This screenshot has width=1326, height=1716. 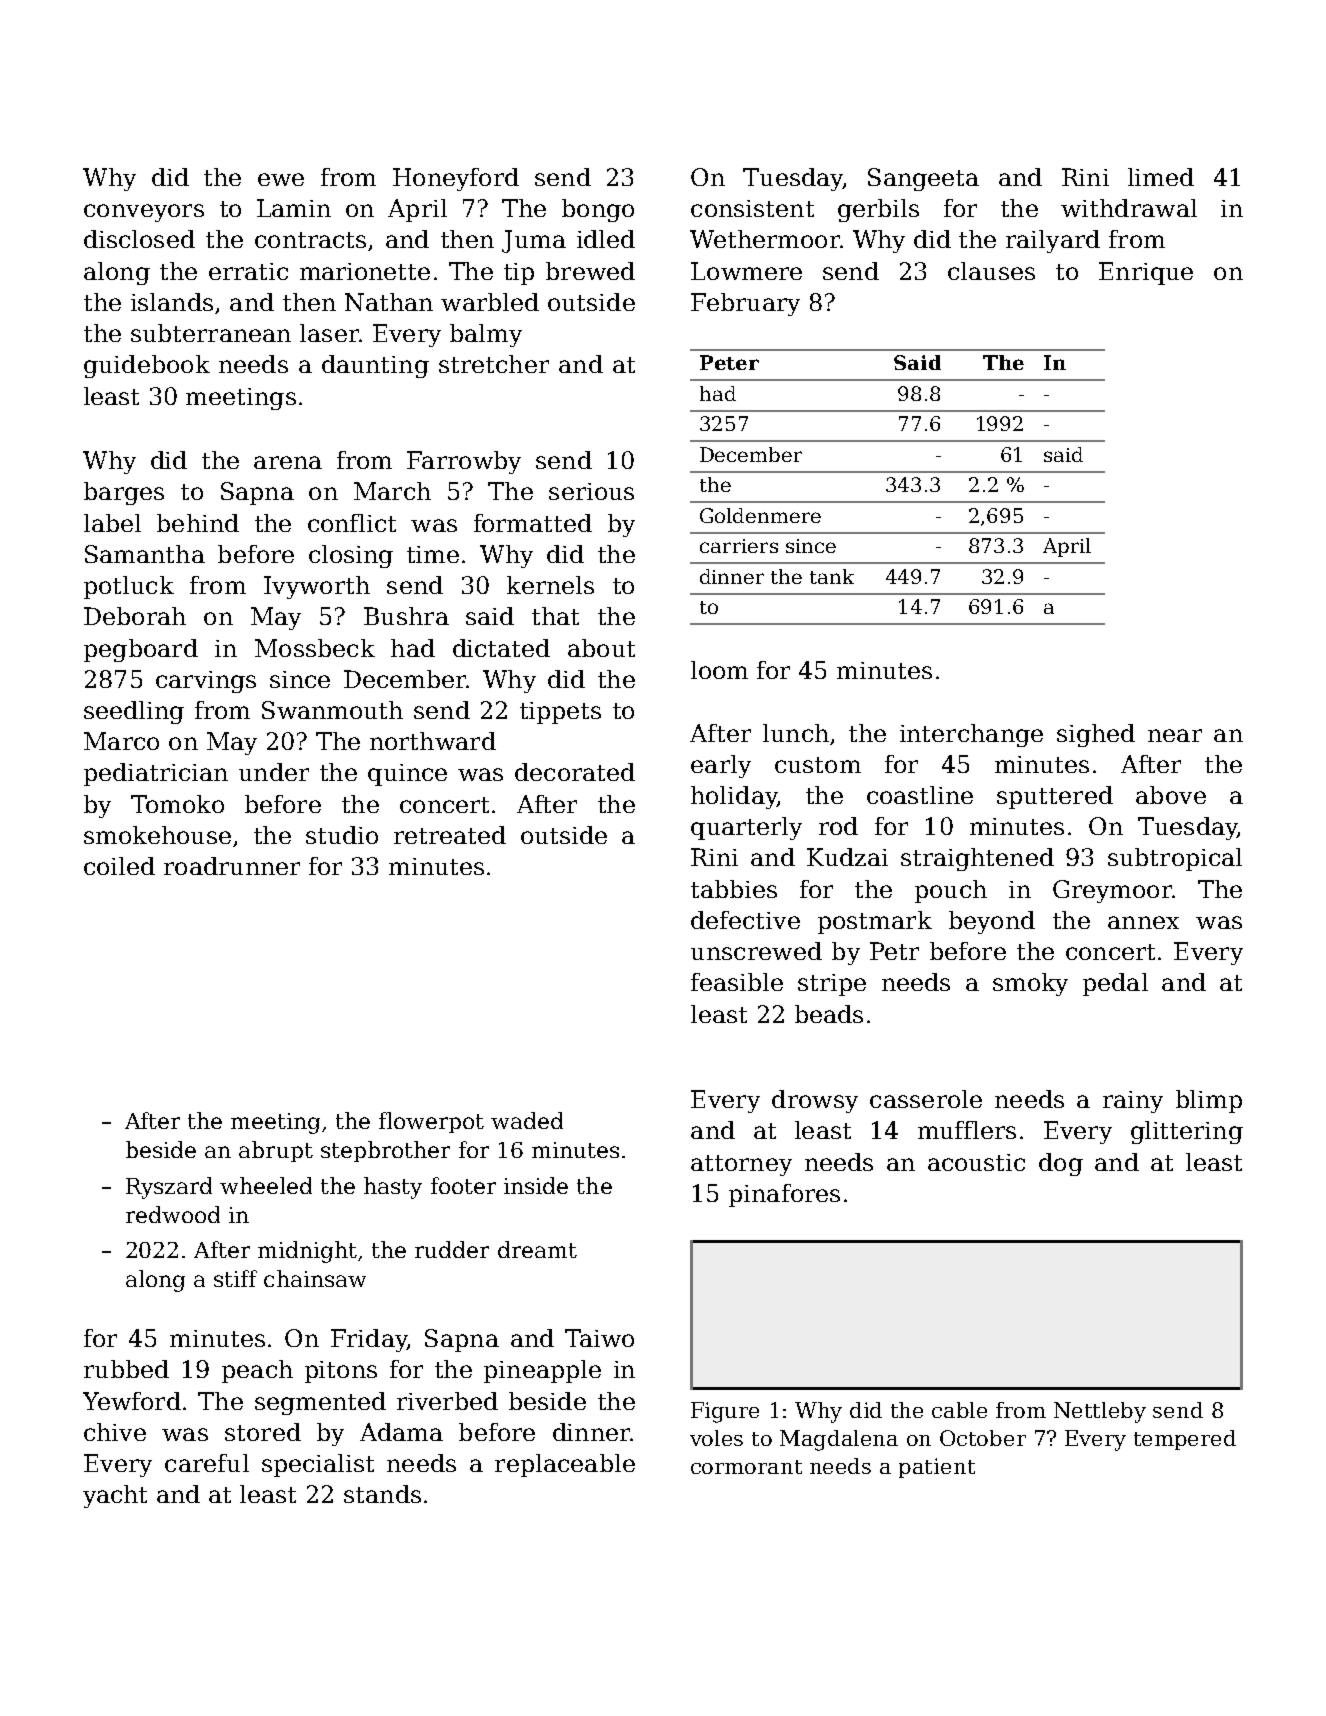 I want to click on waded, so click(x=527, y=1120).
